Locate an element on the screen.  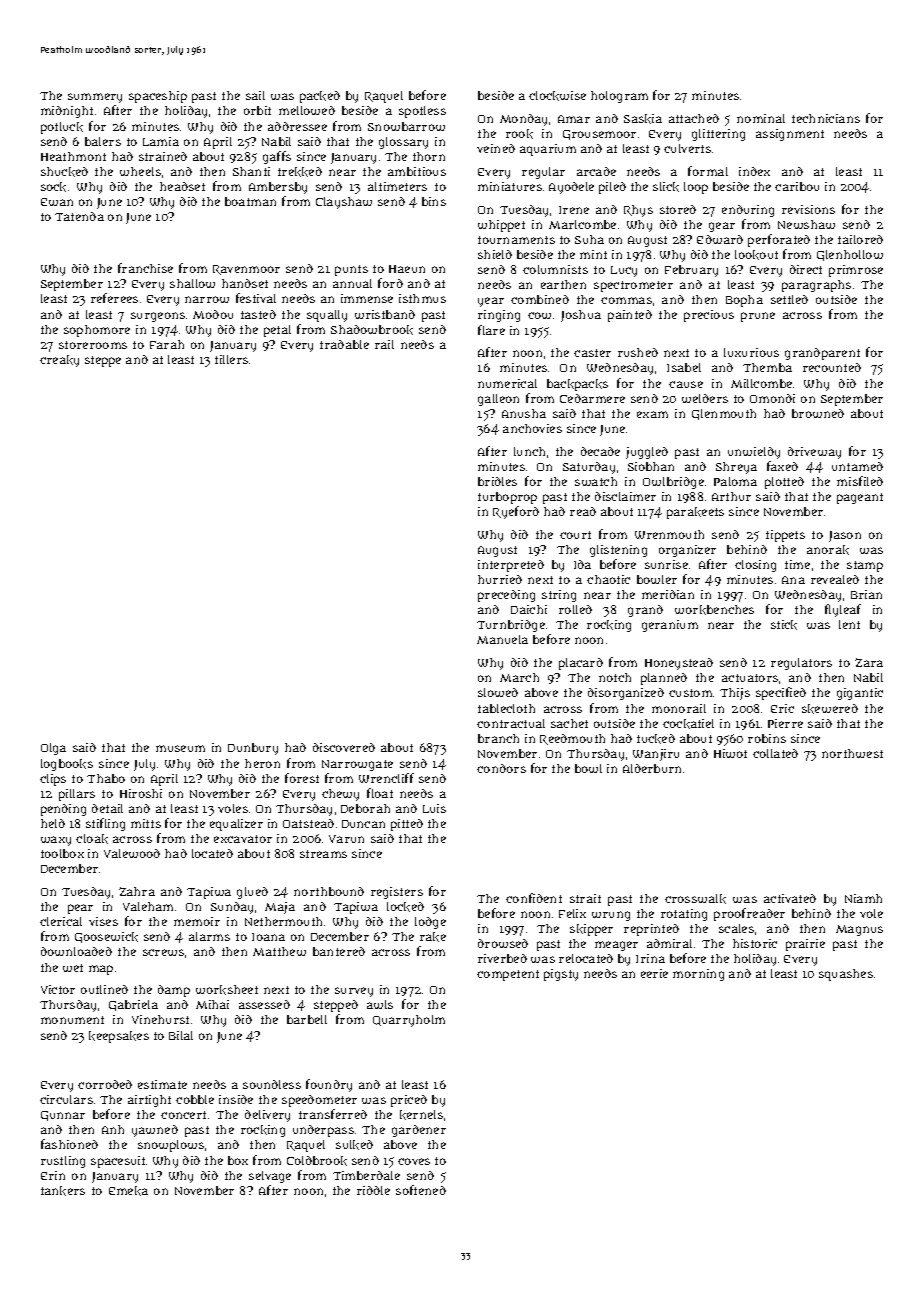
activated is located at coordinates (790, 898).
